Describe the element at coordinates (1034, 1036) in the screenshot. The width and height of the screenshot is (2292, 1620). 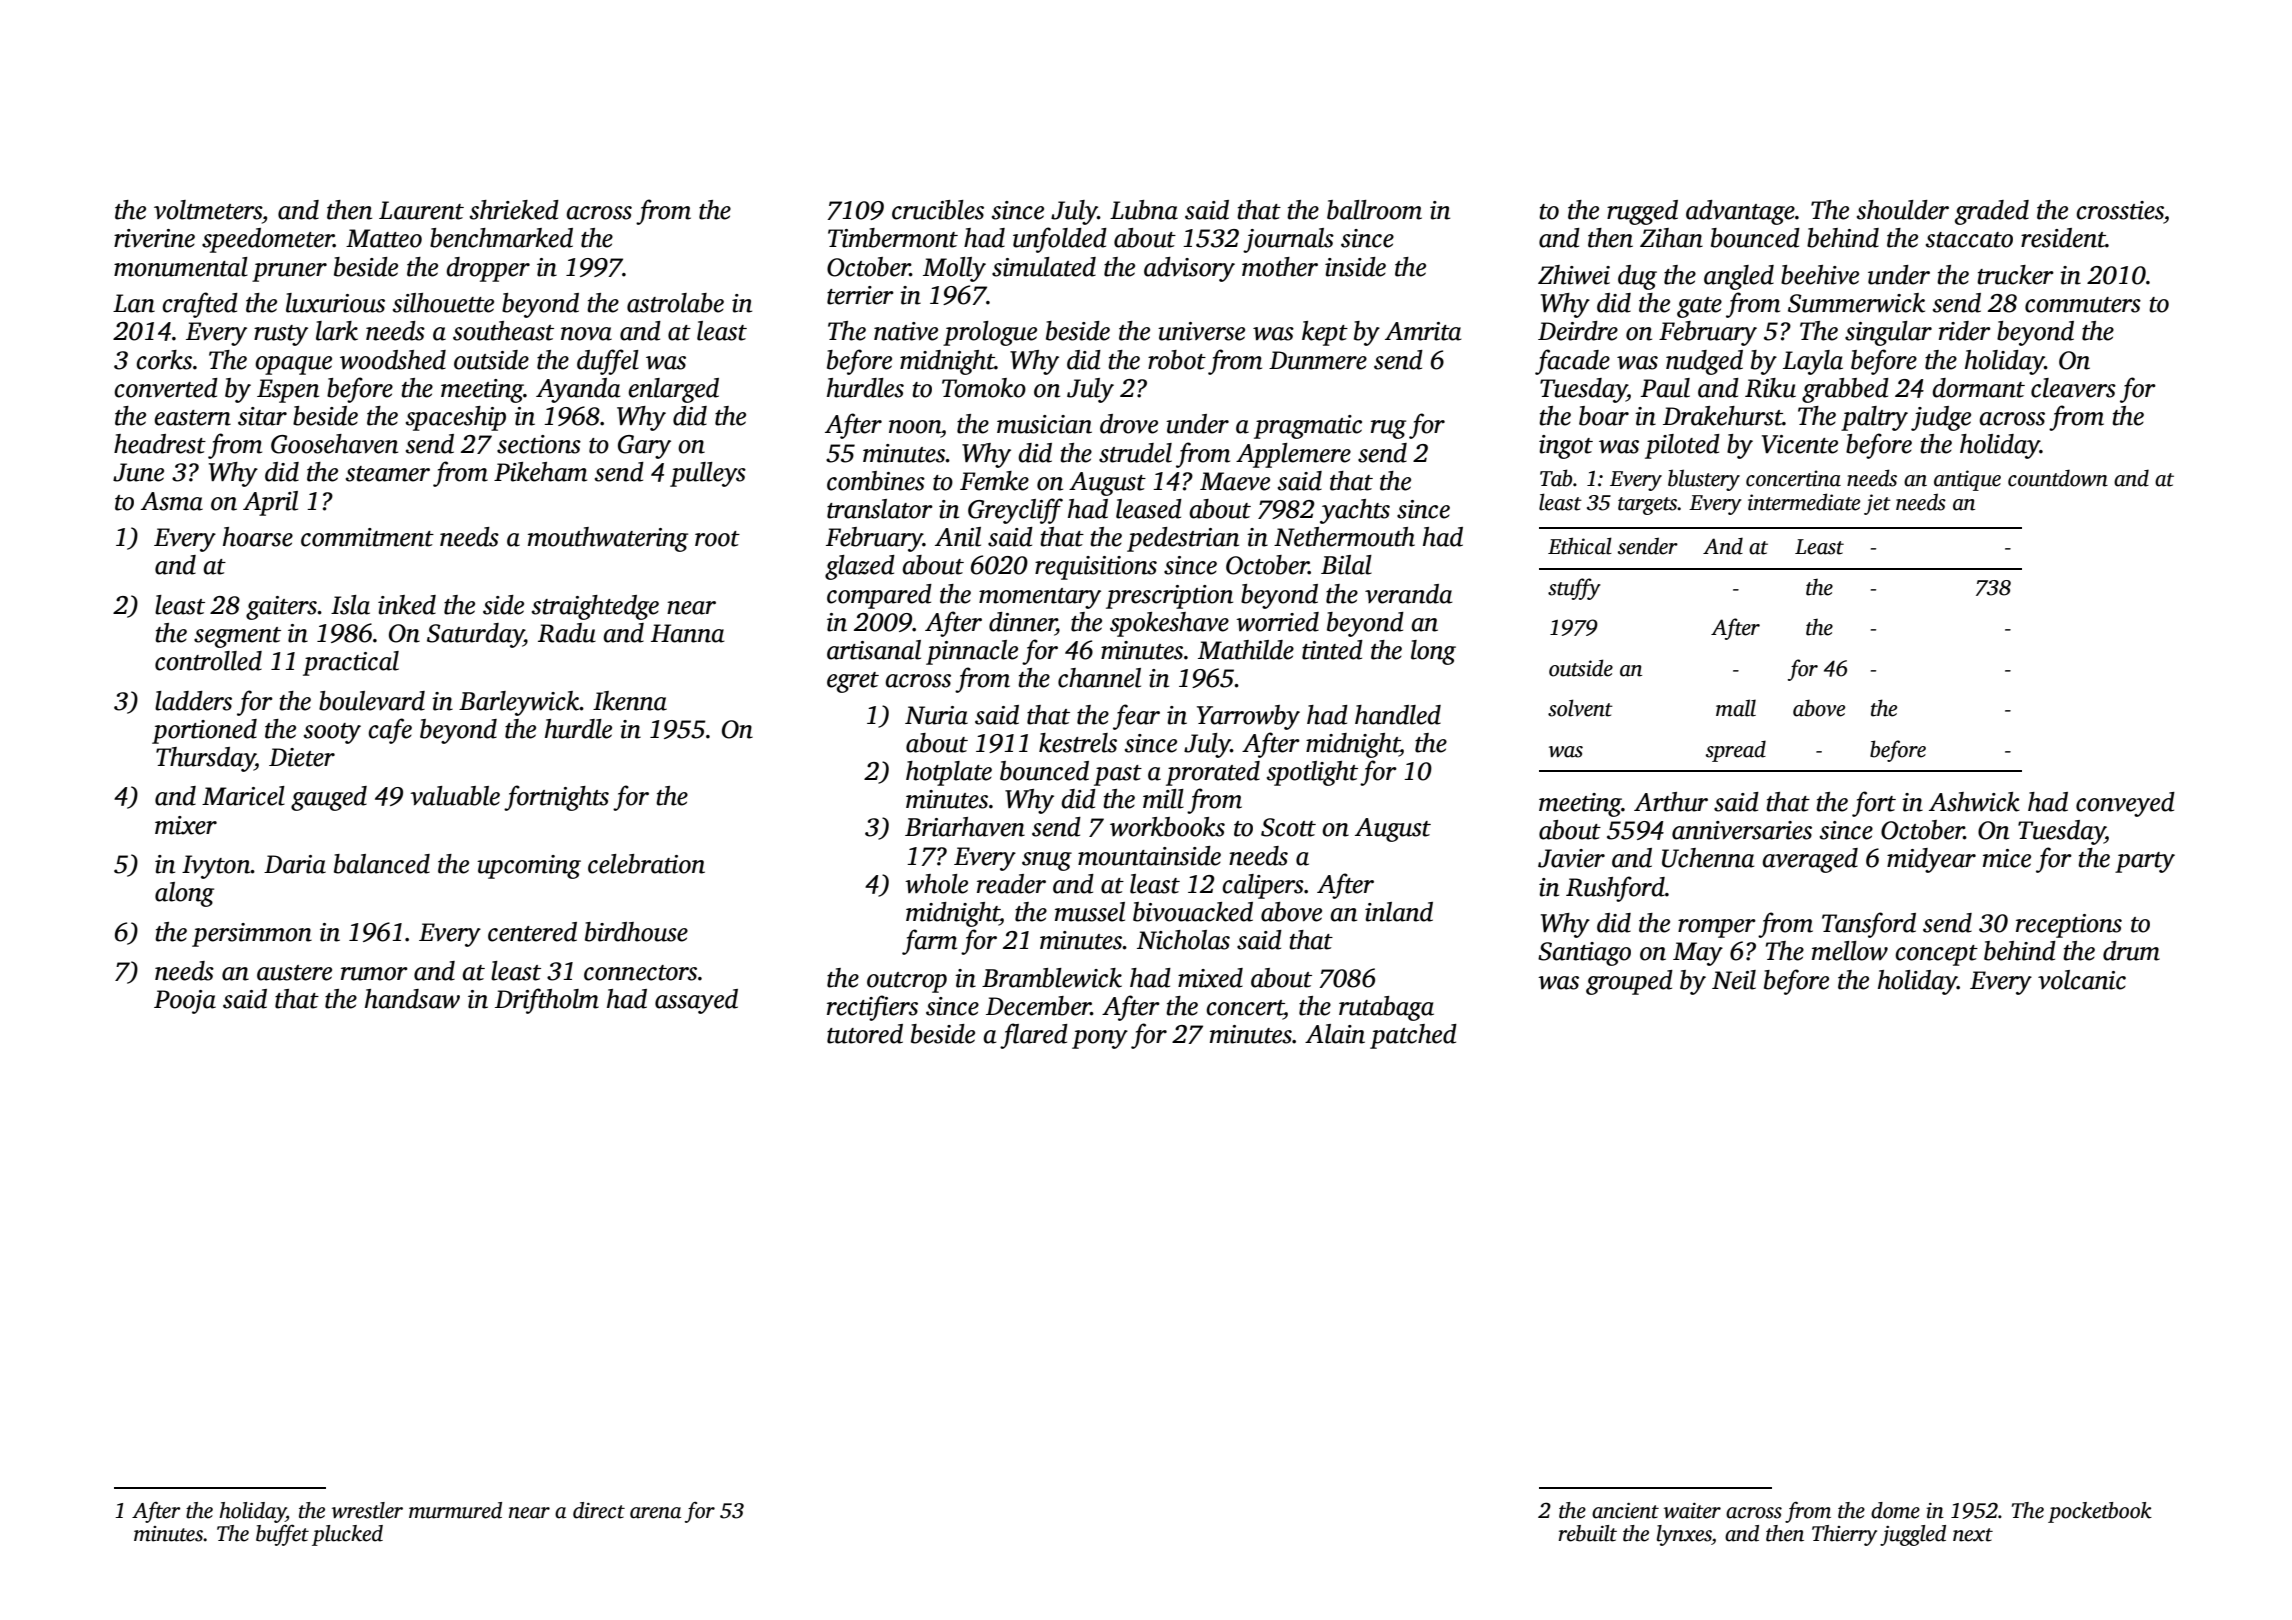
I see `flared` at that location.
